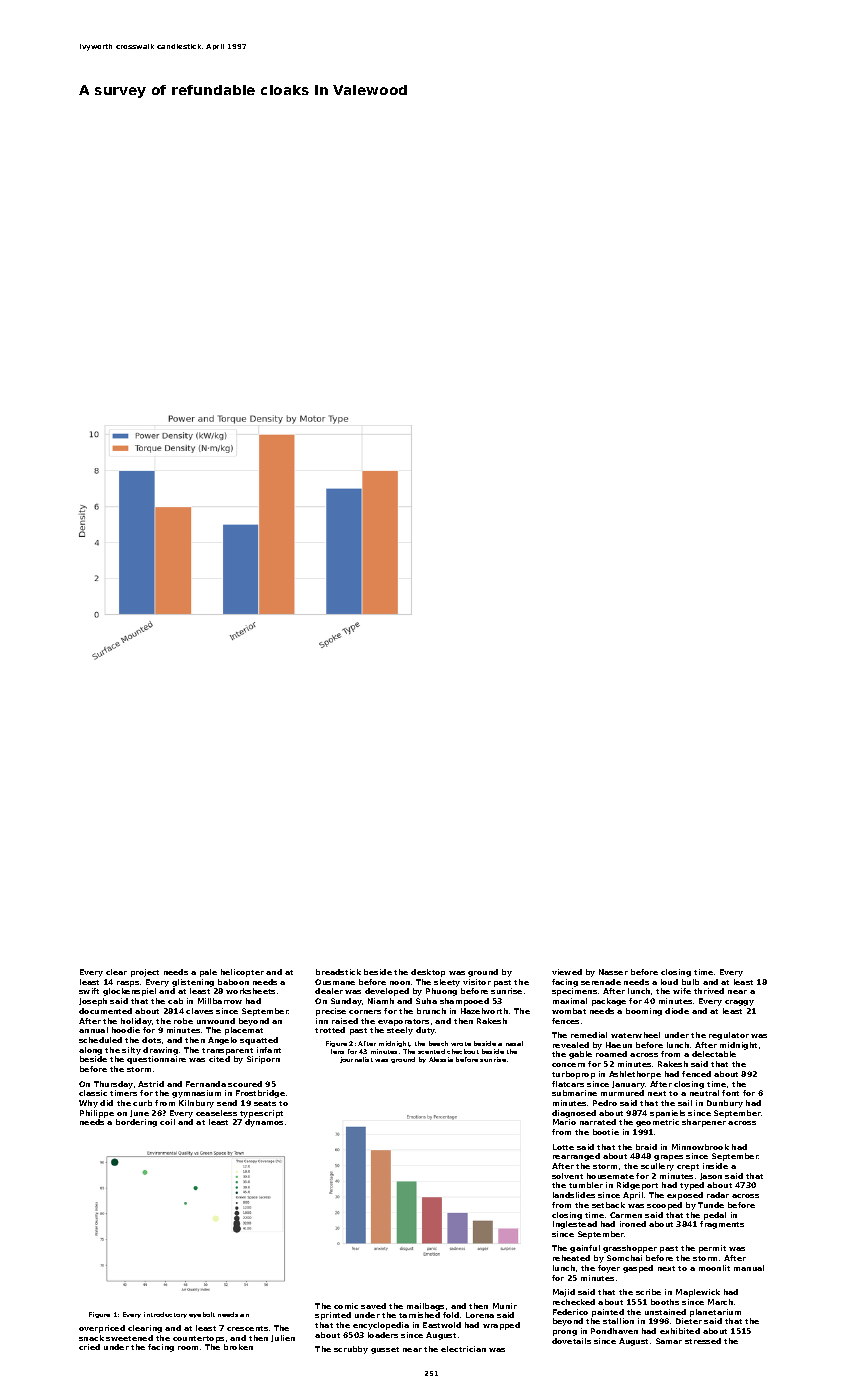  Describe the element at coordinates (142, 1103) in the page. I see `curb` at that location.
